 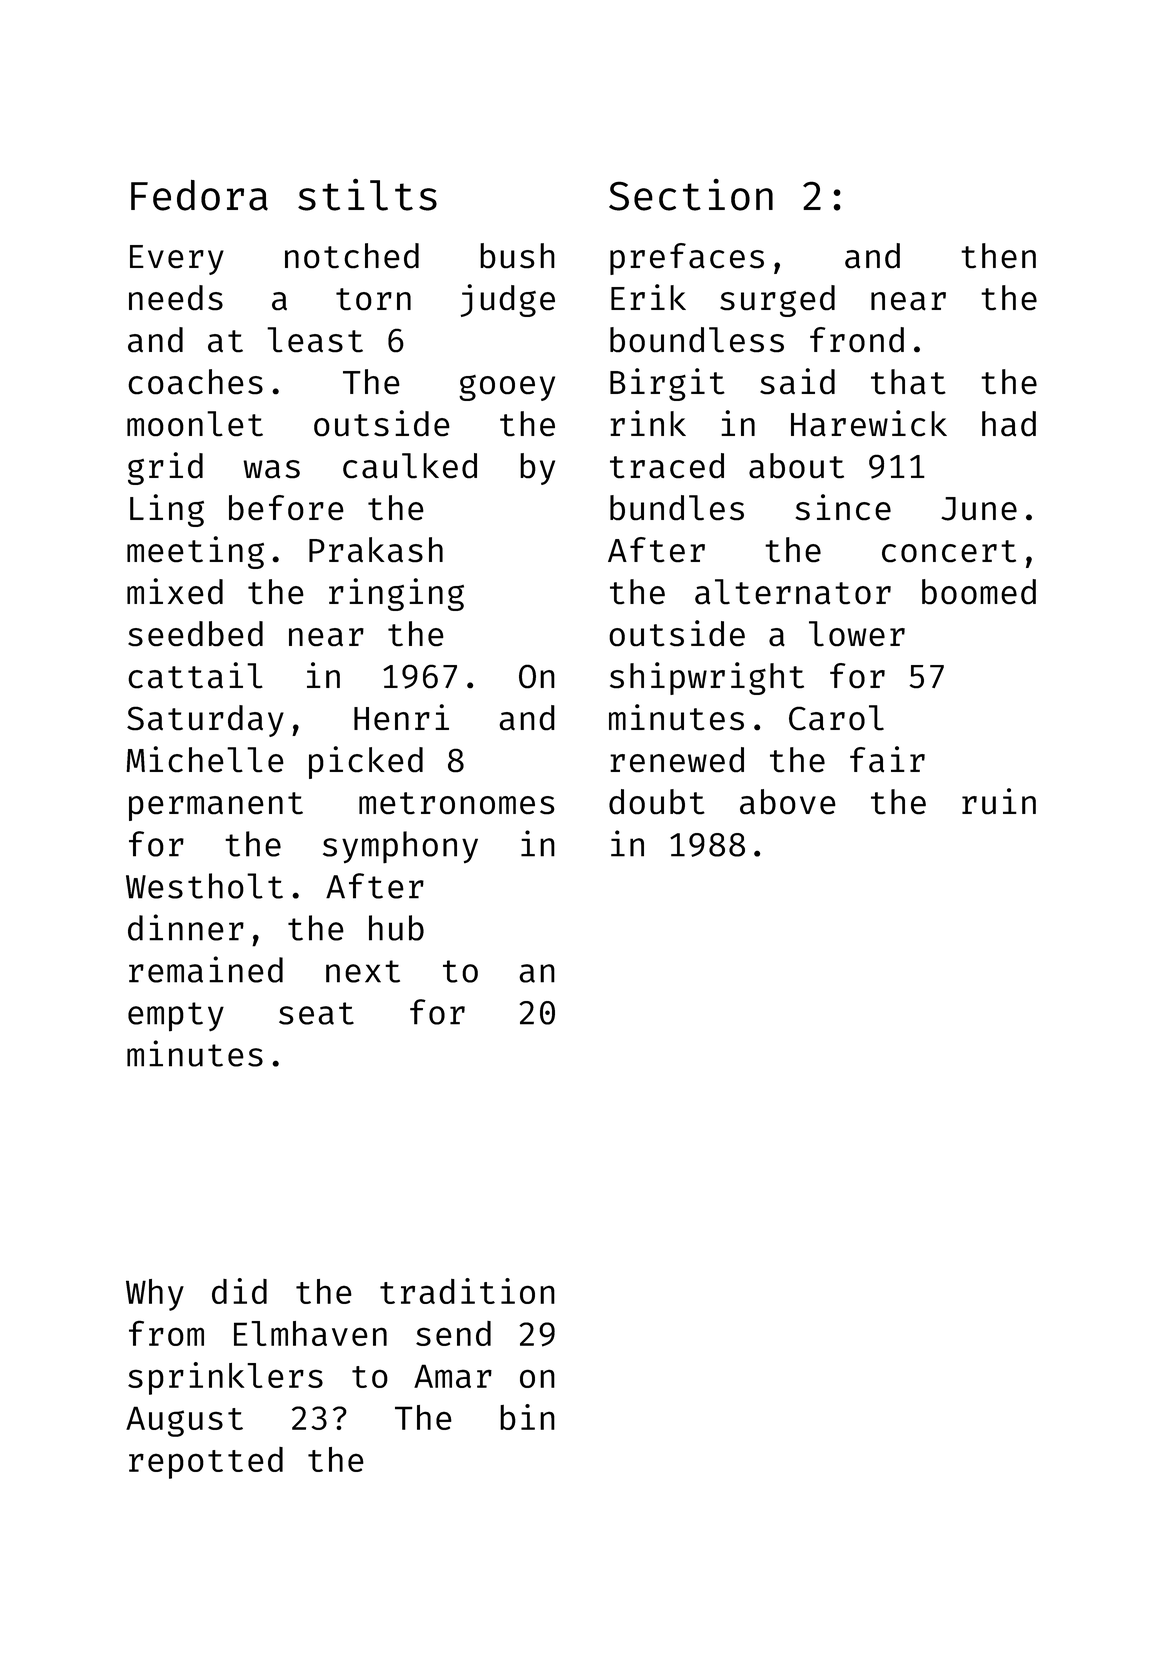 What do you see at coordinates (206, 1463) in the screenshot?
I see `repotted` at bounding box center [206, 1463].
